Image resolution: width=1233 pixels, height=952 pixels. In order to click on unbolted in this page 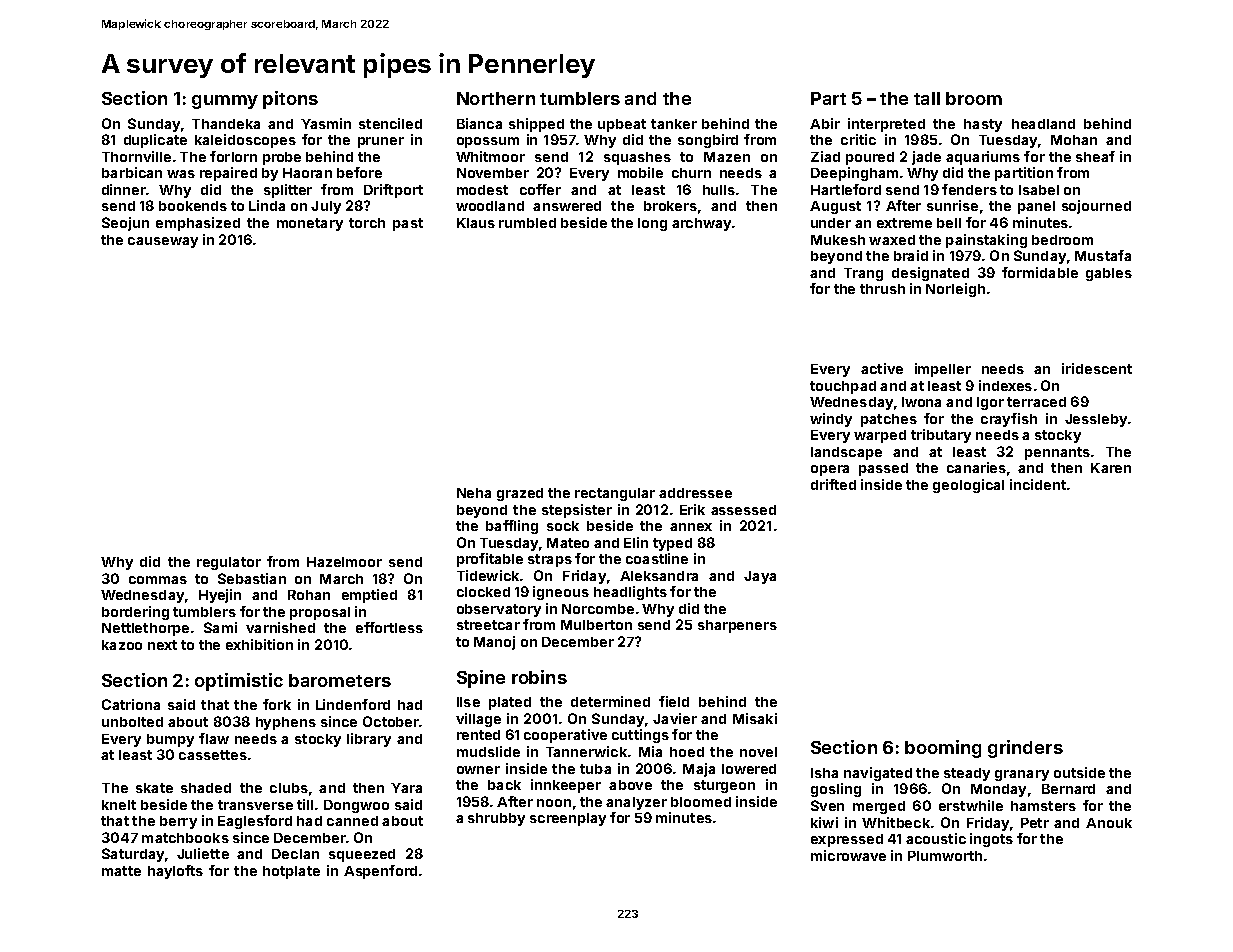, I will do `click(132, 722)`.
